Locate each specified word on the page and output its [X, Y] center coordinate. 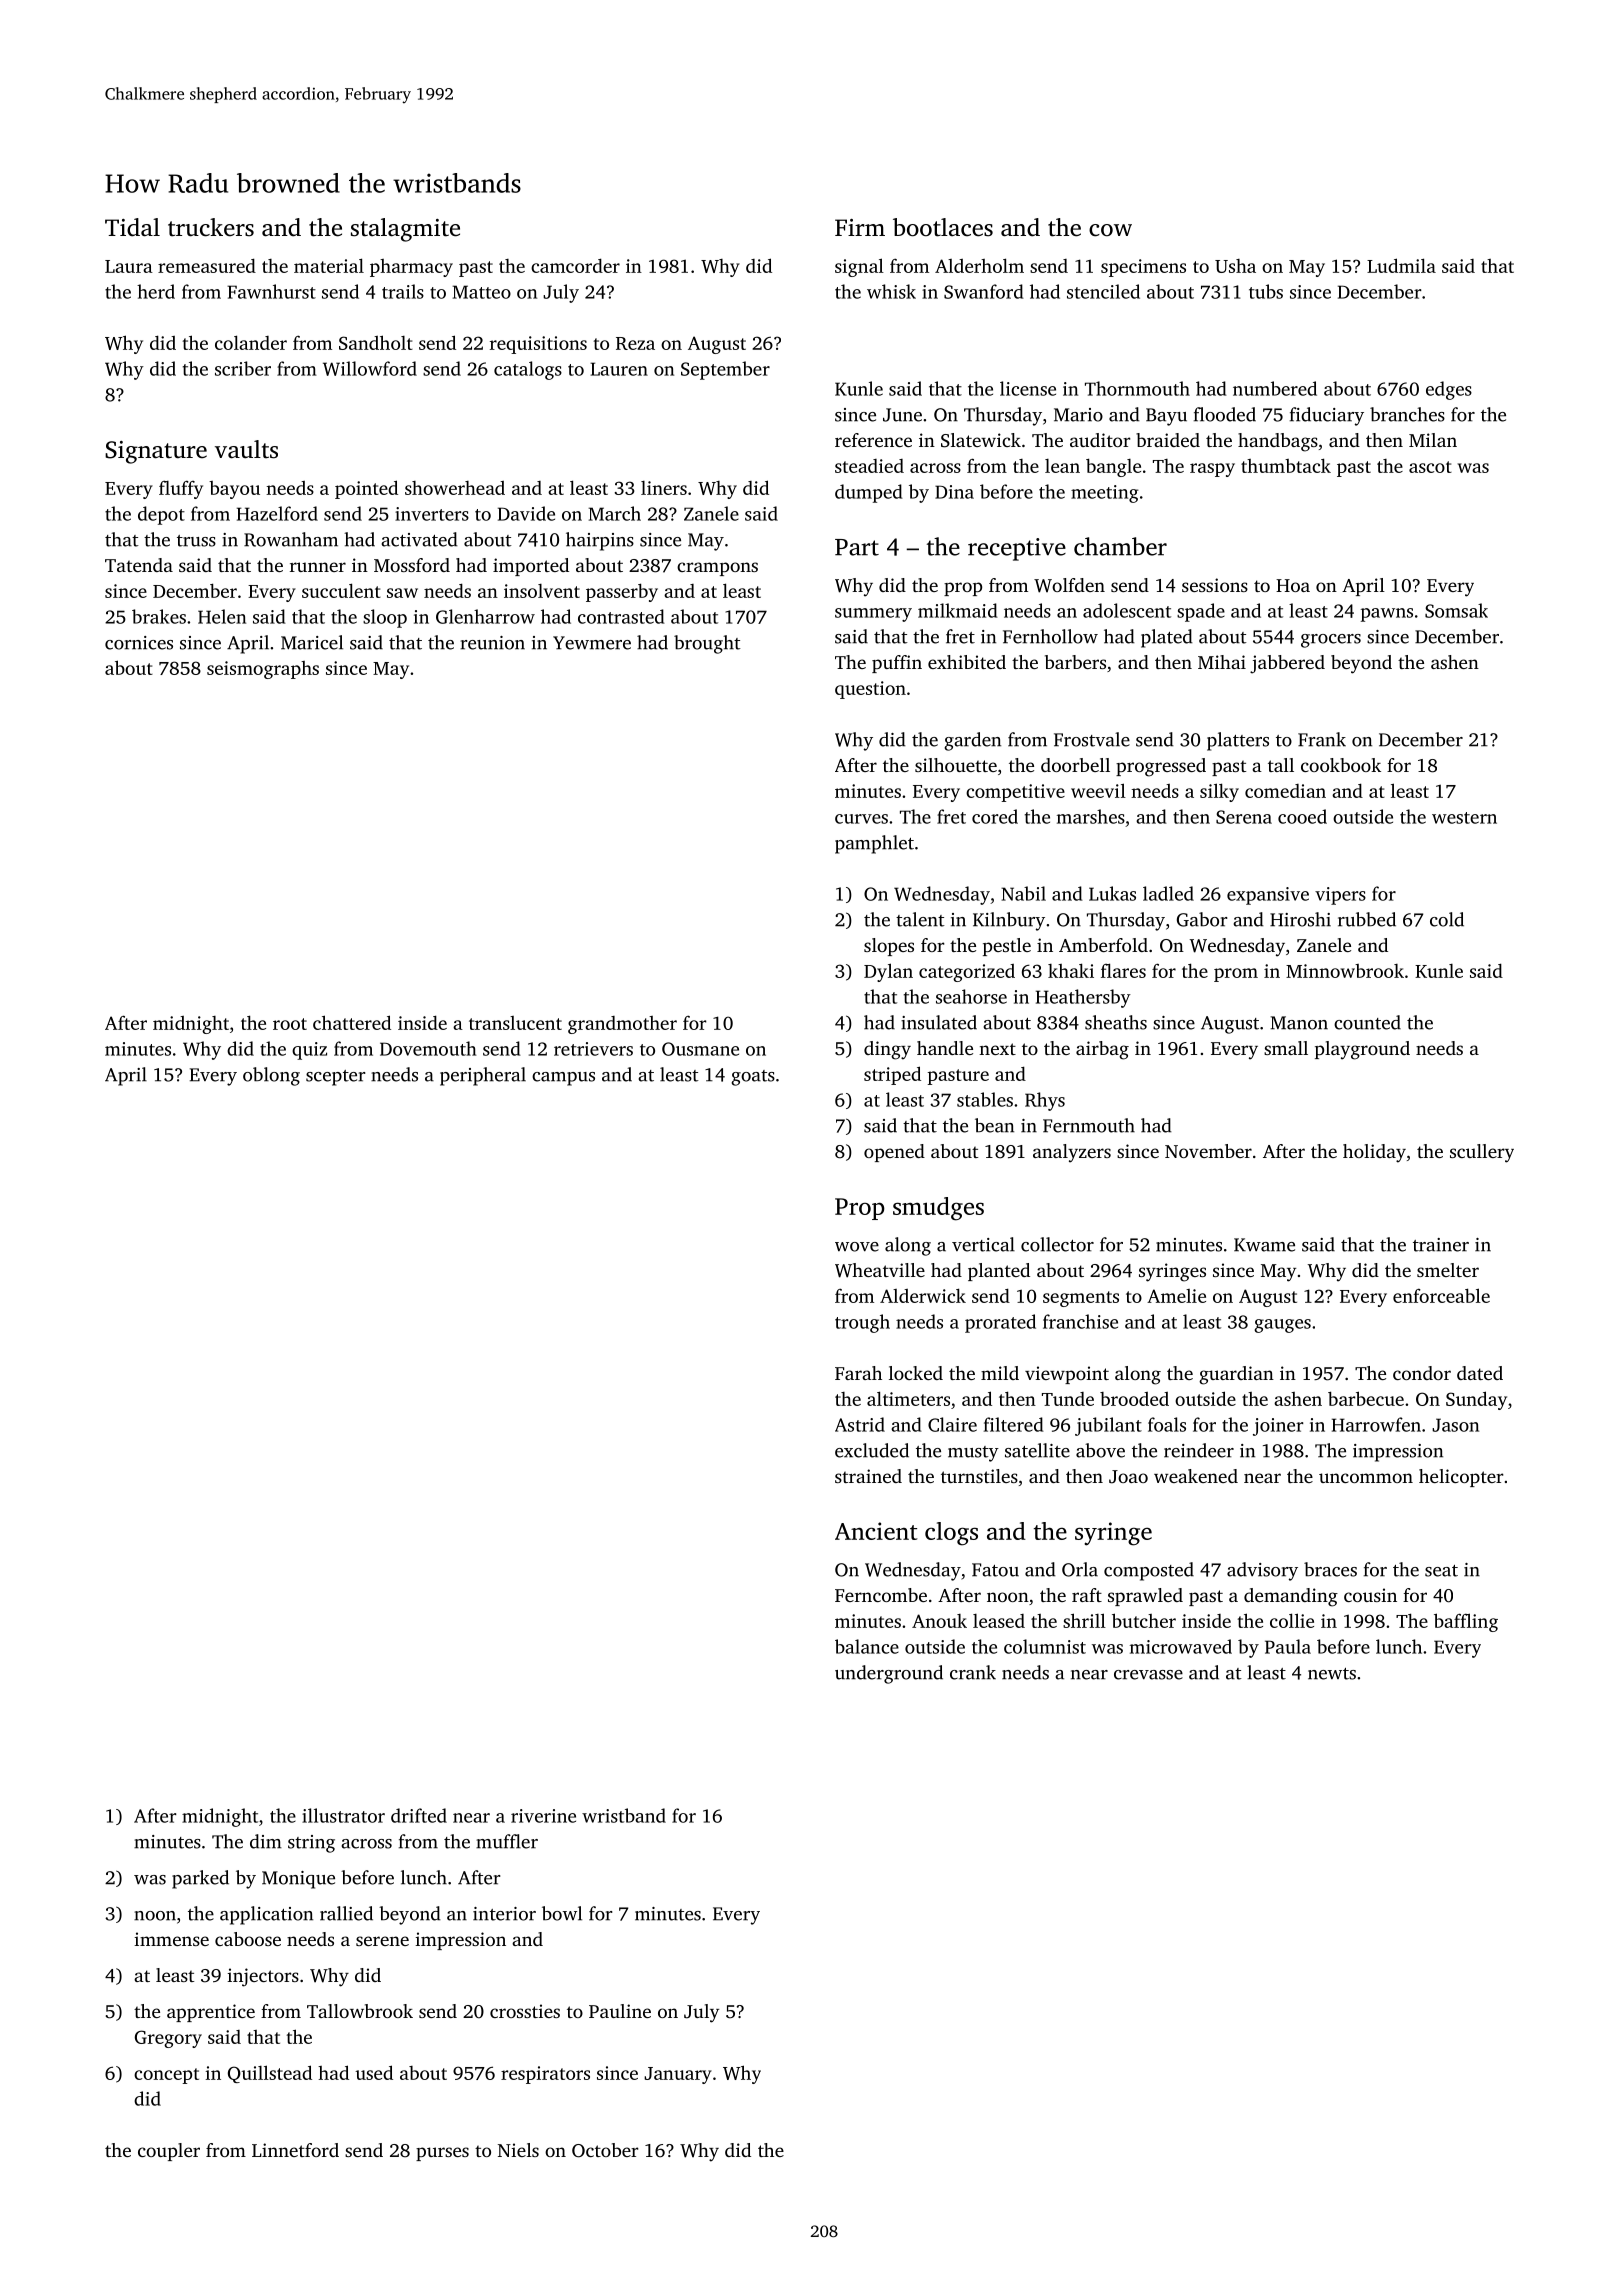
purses [442, 2154]
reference [873, 440]
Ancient [876, 1531]
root [290, 1024]
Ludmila [1401, 265]
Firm [860, 227]
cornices [139, 643]
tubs [1266, 291]
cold [1447, 919]
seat [1441, 1571]
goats [753, 1078]
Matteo [482, 292]
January [678, 2075]
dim [266, 1841]
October [605, 2150]
